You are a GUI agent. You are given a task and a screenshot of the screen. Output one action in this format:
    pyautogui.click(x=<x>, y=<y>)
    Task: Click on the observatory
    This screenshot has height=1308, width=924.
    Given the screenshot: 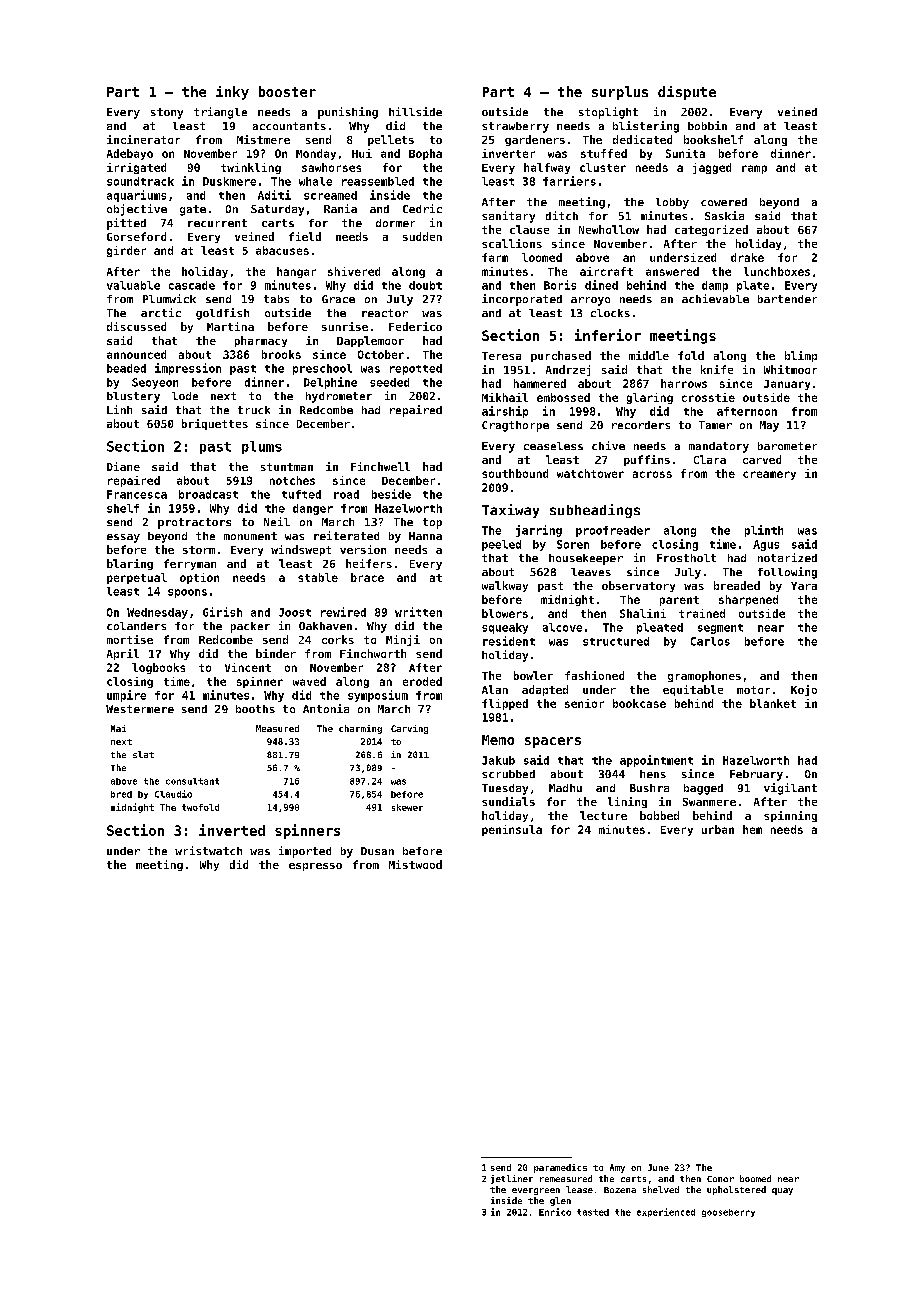 What is the action you would take?
    pyautogui.click(x=638, y=586)
